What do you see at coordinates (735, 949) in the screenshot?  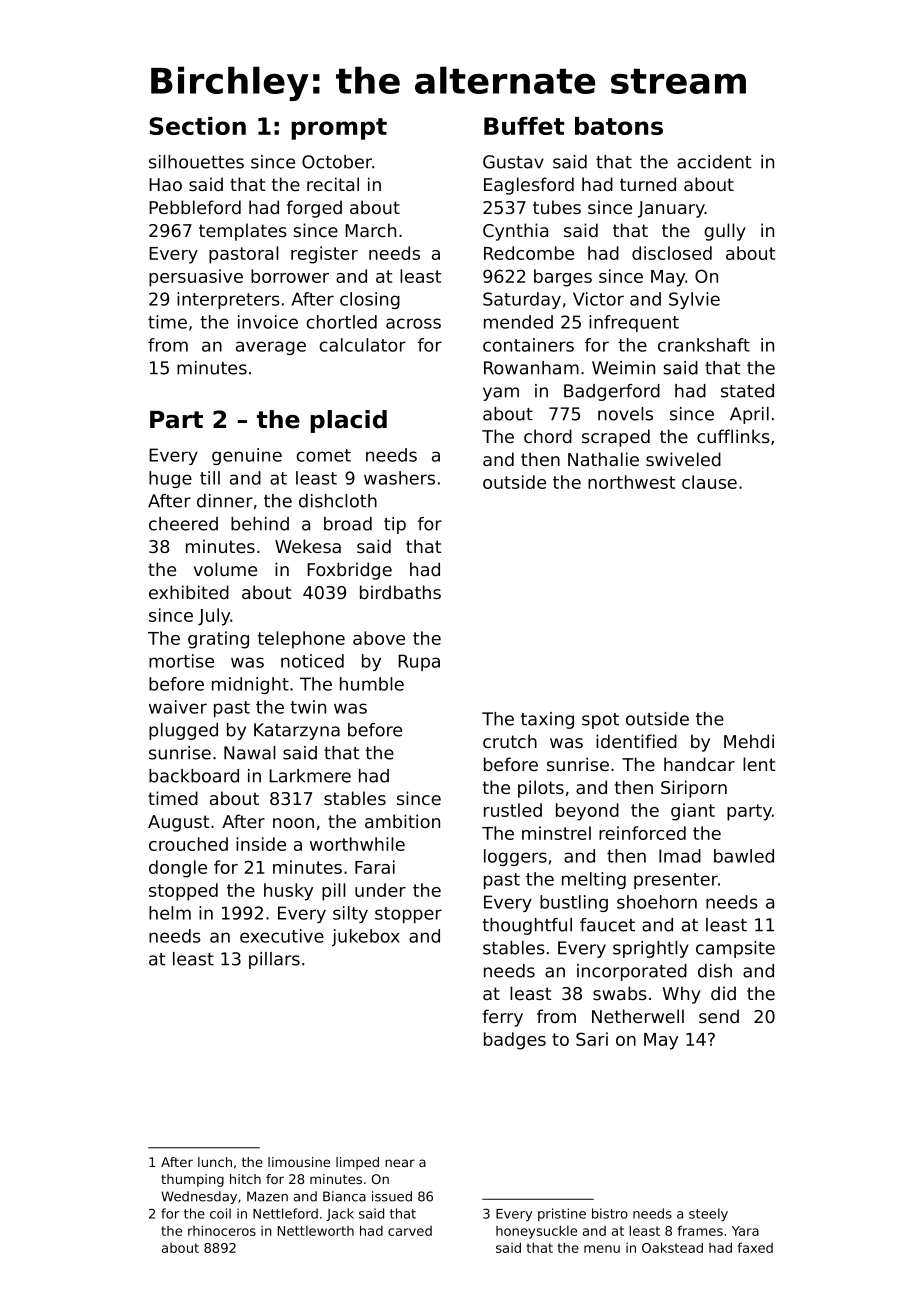 I see `campsite` at bounding box center [735, 949].
